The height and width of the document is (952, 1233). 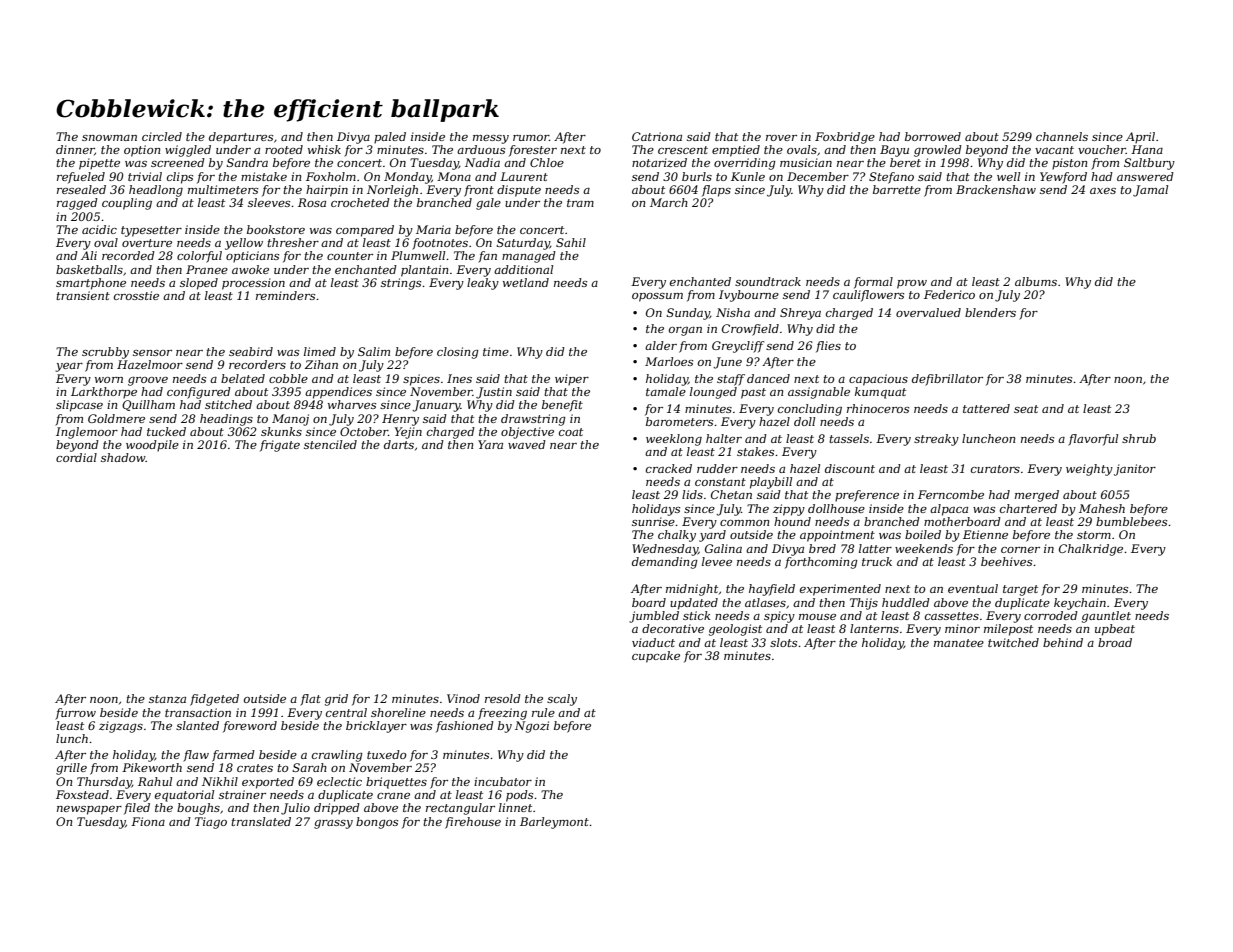 I want to click on hayfield, so click(x=772, y=590).
